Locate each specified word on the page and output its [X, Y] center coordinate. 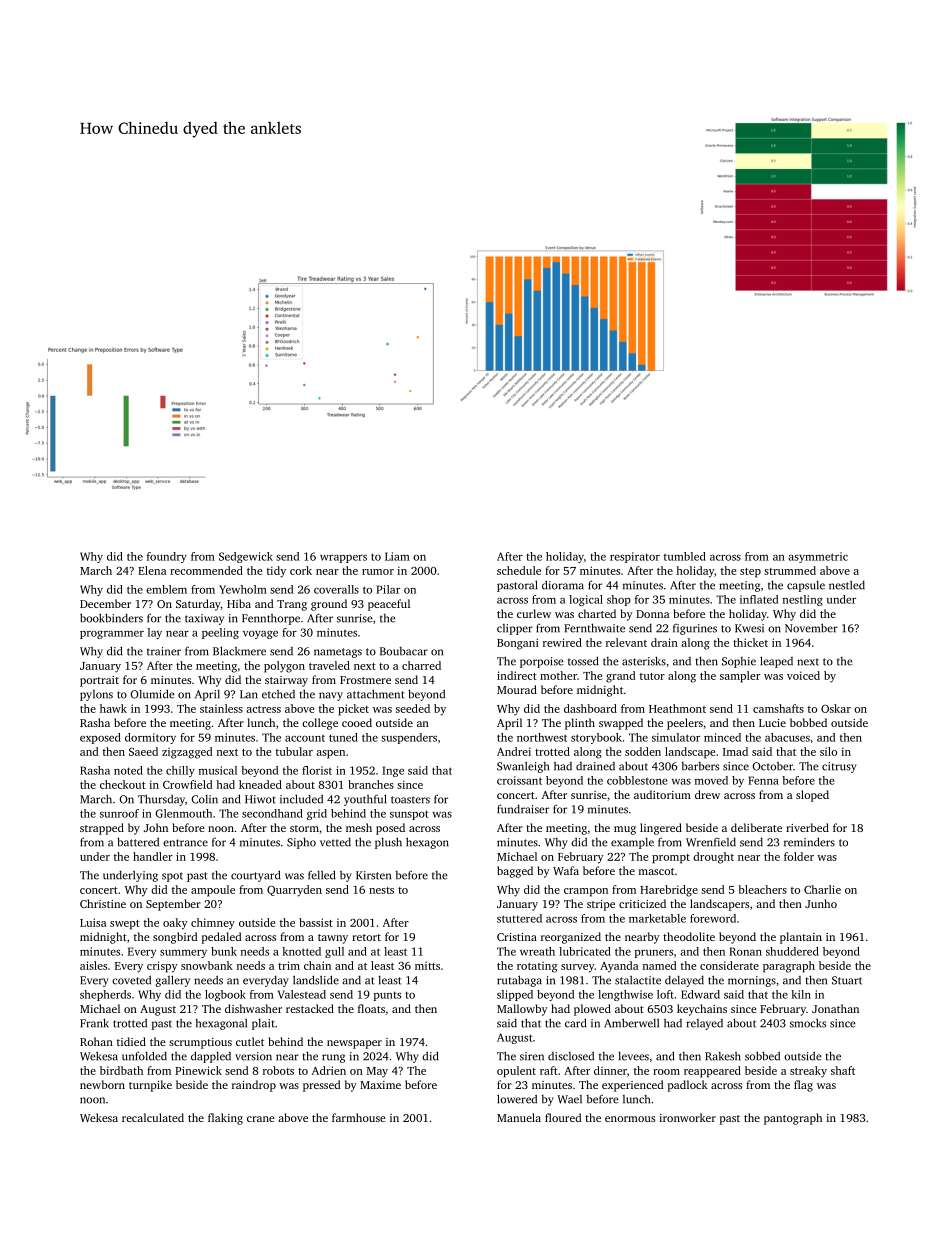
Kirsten [373, 875]
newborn [102, 1084]
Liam [397, 556]
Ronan [745, 951]
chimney [213, 924]
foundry [167, 557]
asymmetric [818, 557]
